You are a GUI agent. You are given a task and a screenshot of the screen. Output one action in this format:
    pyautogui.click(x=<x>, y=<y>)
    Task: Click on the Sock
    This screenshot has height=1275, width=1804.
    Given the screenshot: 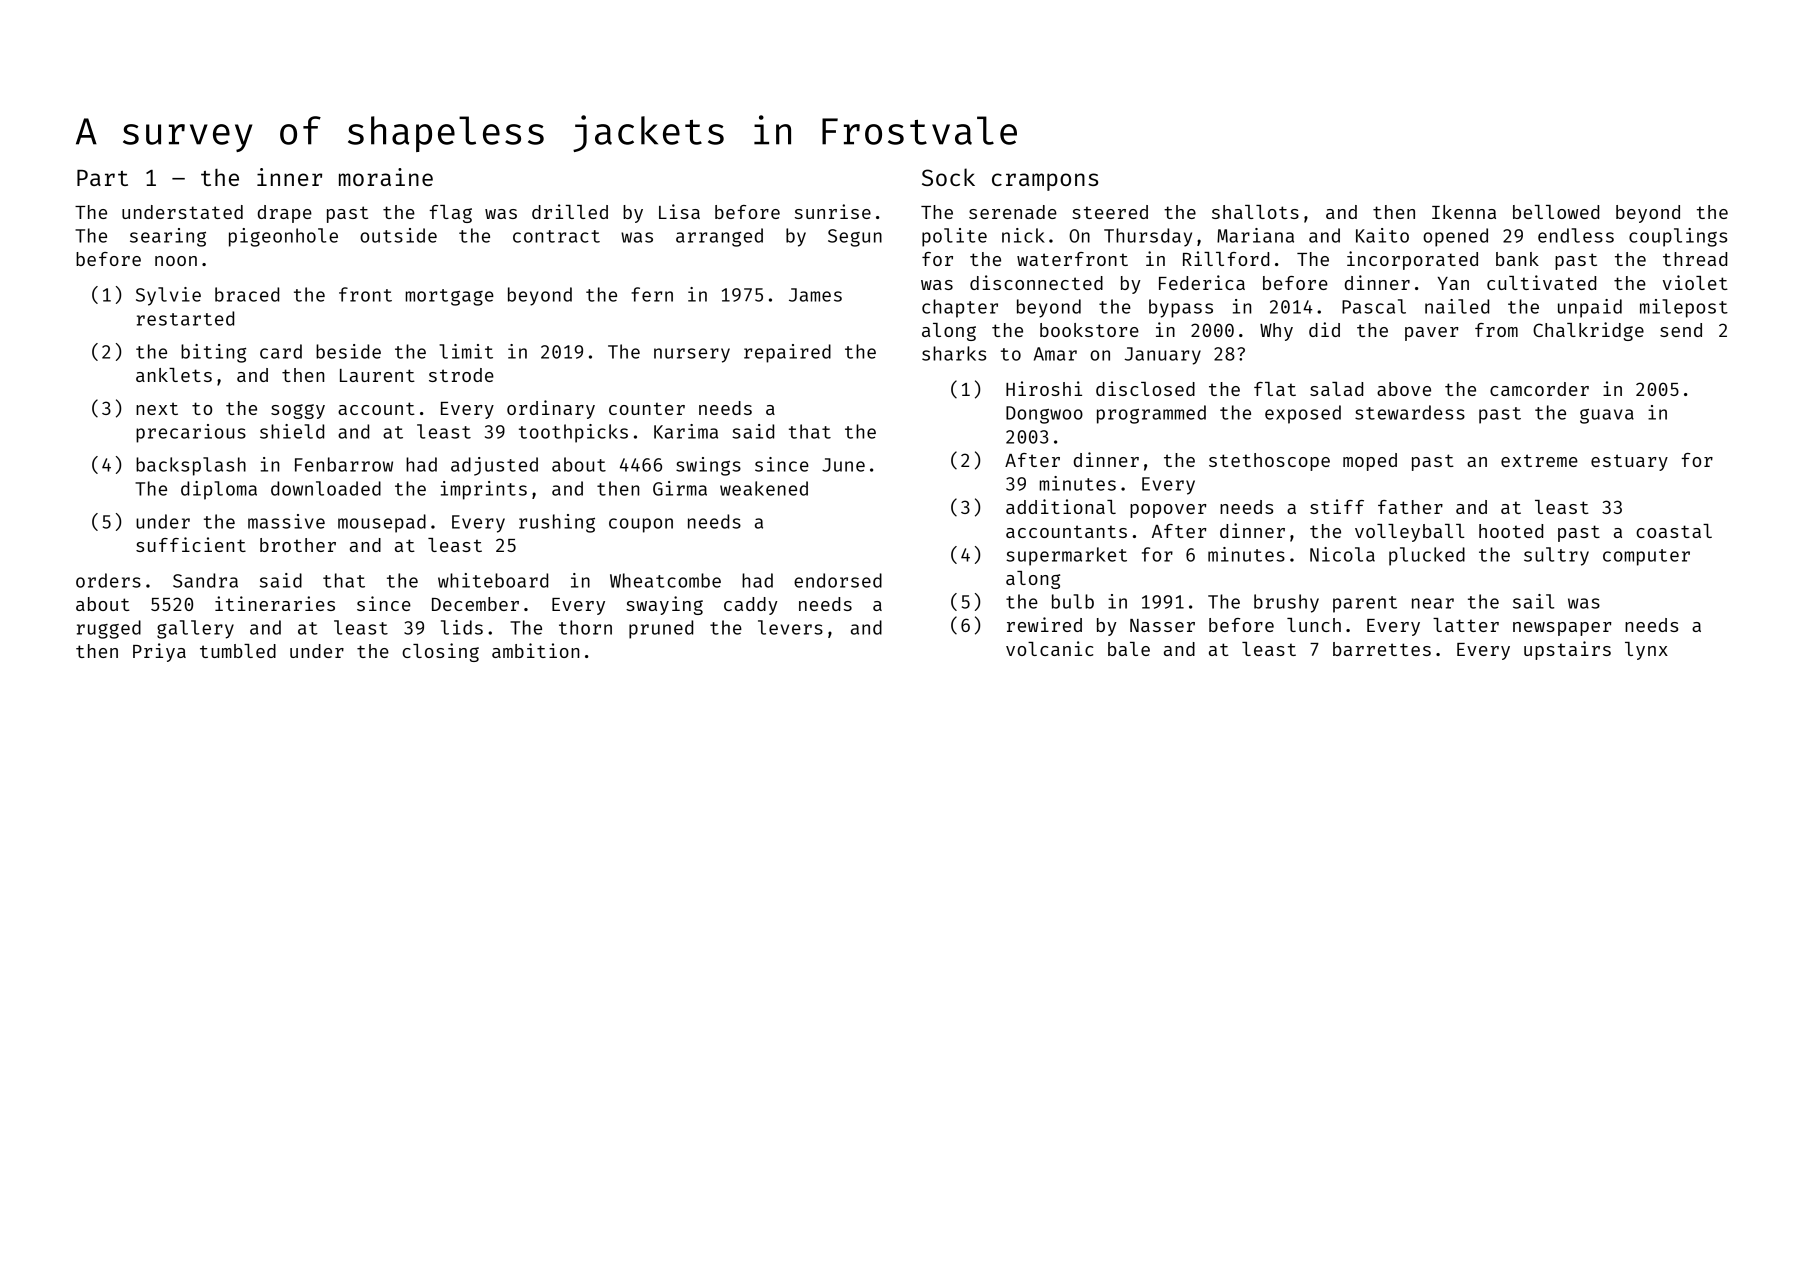 What is the action you would take?
    pyautogui.click(x=948, y=177)
